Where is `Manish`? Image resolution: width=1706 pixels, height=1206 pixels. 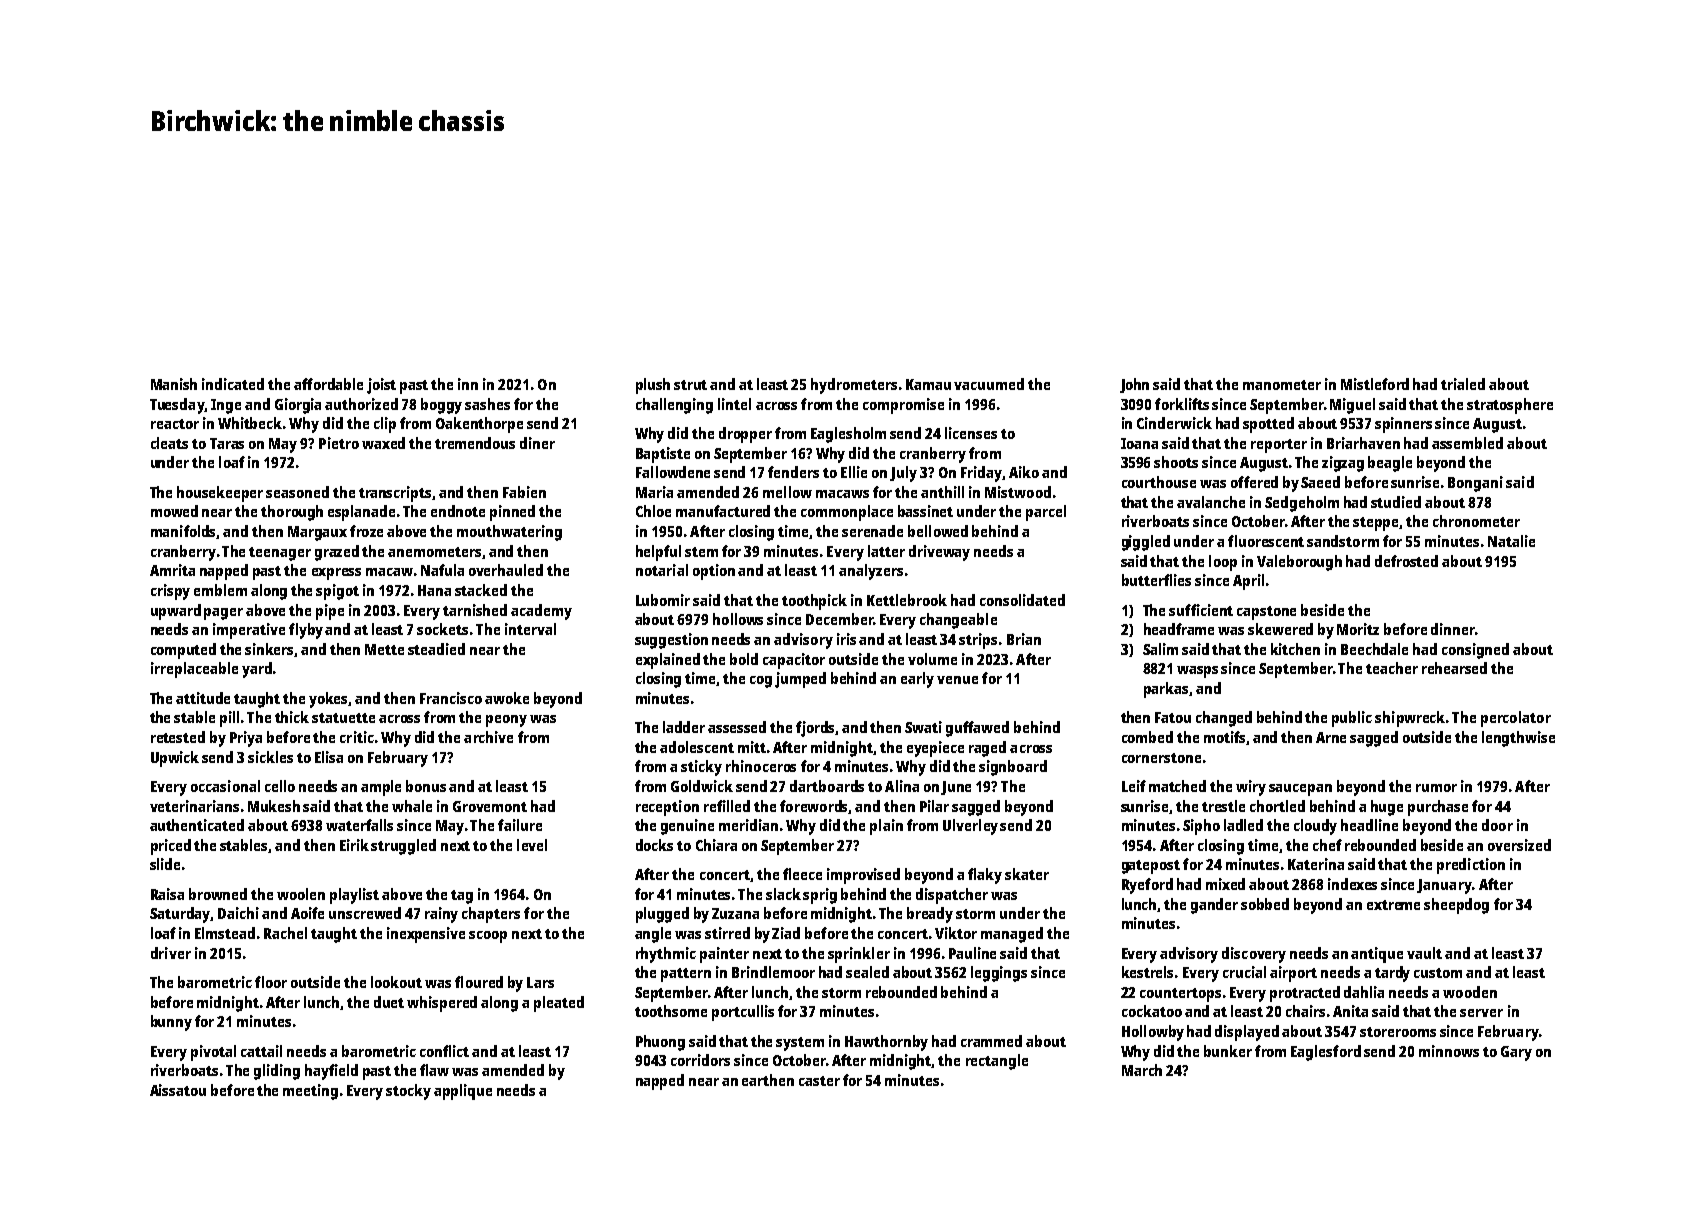
Manish is located at coordinates (174, 384).
